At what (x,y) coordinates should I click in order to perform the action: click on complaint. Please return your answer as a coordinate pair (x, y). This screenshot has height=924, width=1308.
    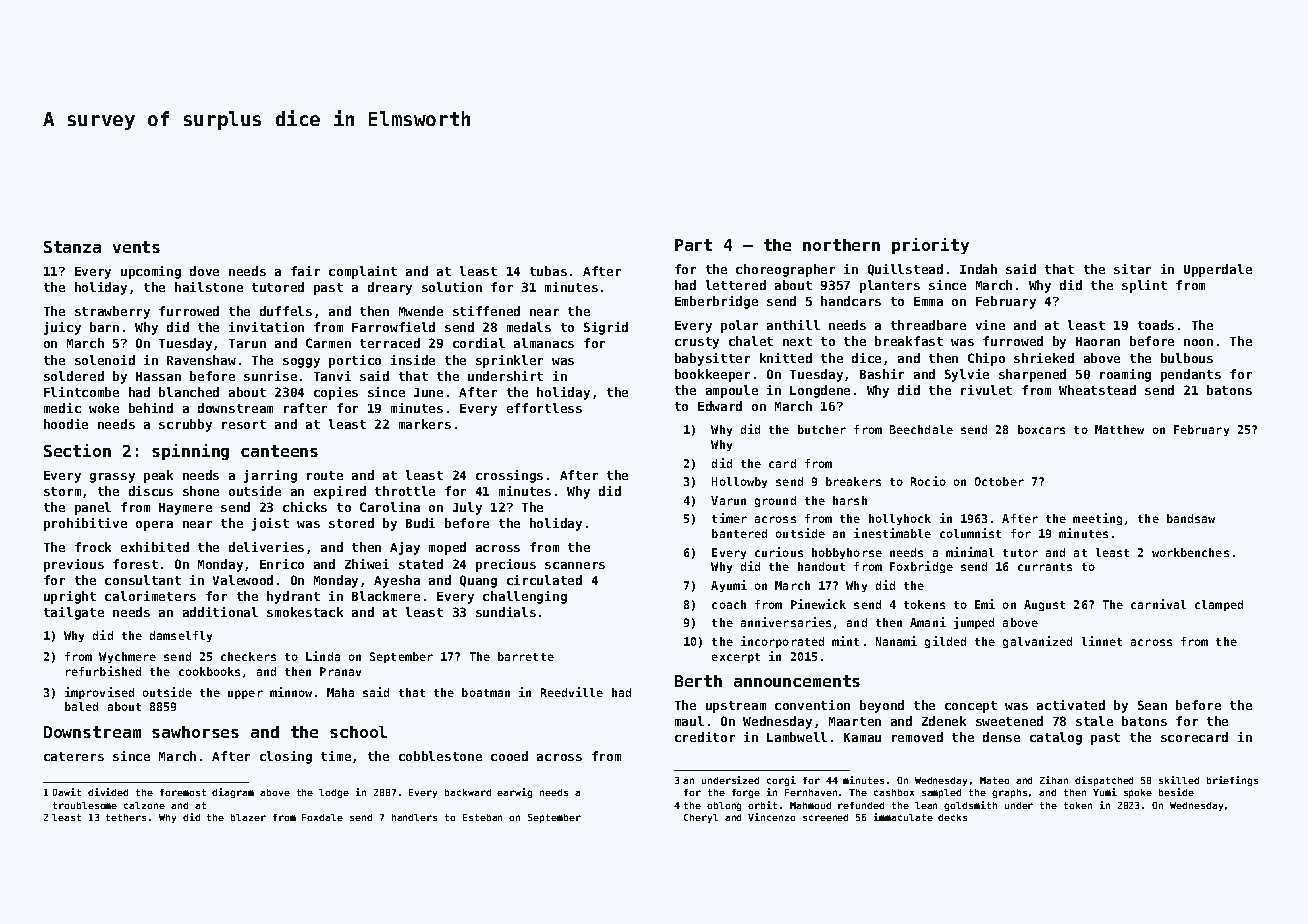
    Looking at the image, I should click on (363, 272).
